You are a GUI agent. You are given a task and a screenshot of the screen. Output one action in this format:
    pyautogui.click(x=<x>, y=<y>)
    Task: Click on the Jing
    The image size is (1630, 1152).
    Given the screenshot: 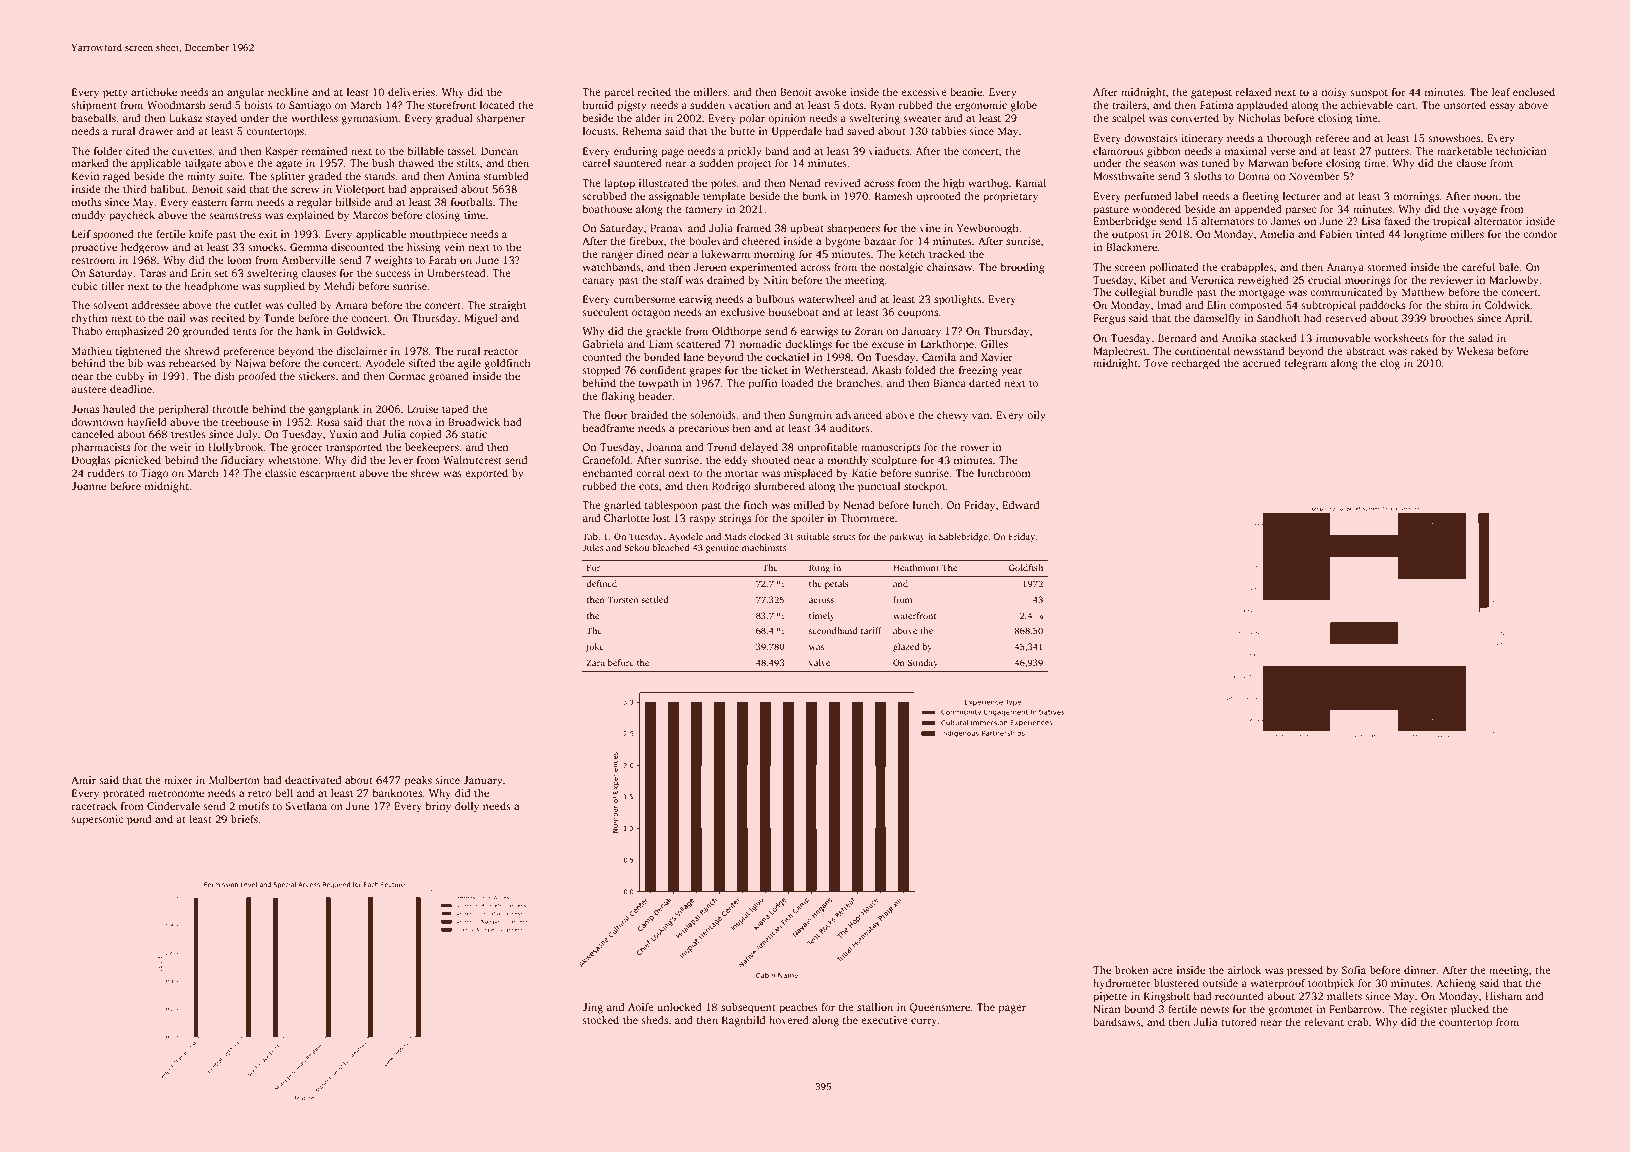 What is the action you would take?
    pyautogui.click(x=592, y=1008)
